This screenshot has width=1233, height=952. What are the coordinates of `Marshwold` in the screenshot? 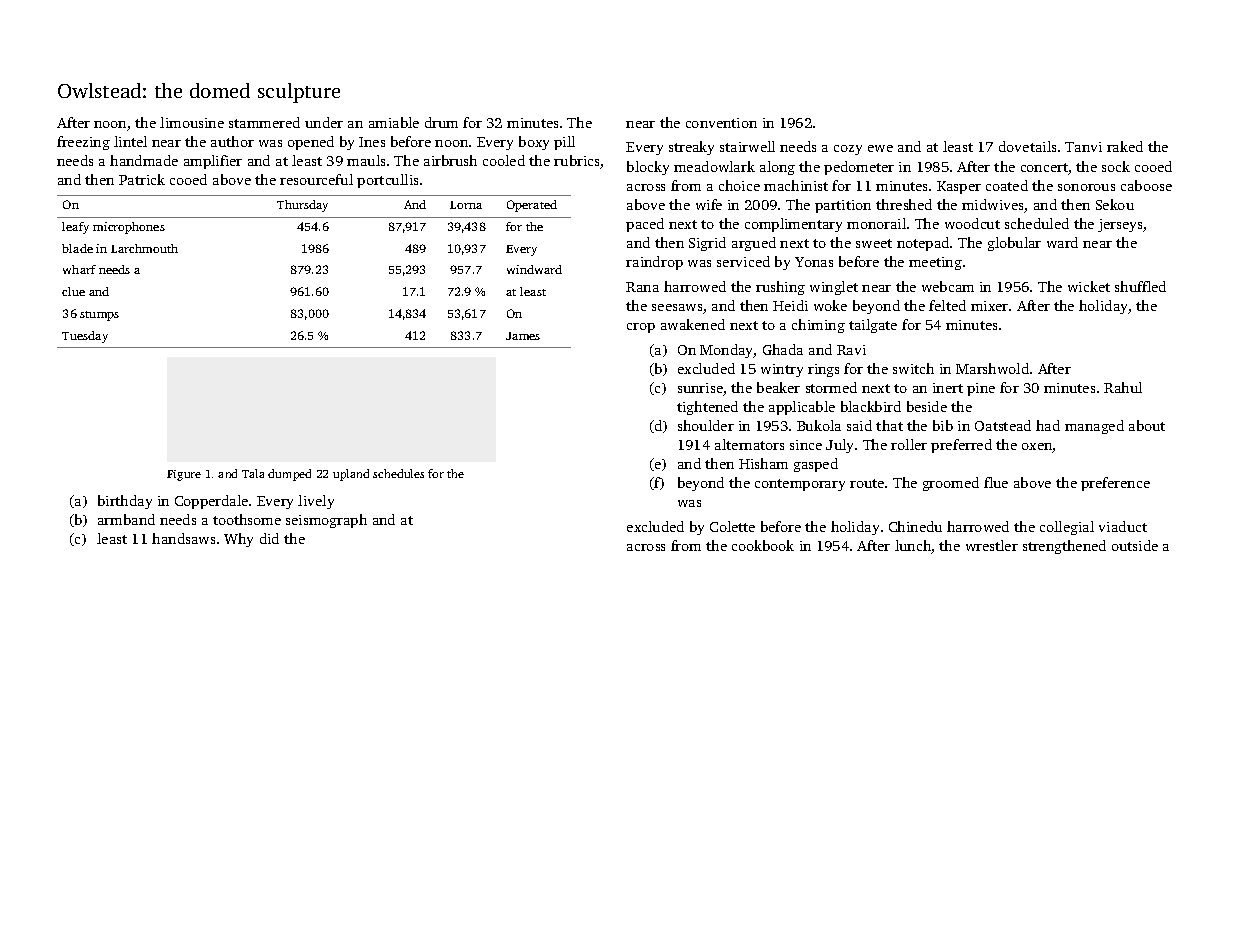 It's located at (992, 368).
